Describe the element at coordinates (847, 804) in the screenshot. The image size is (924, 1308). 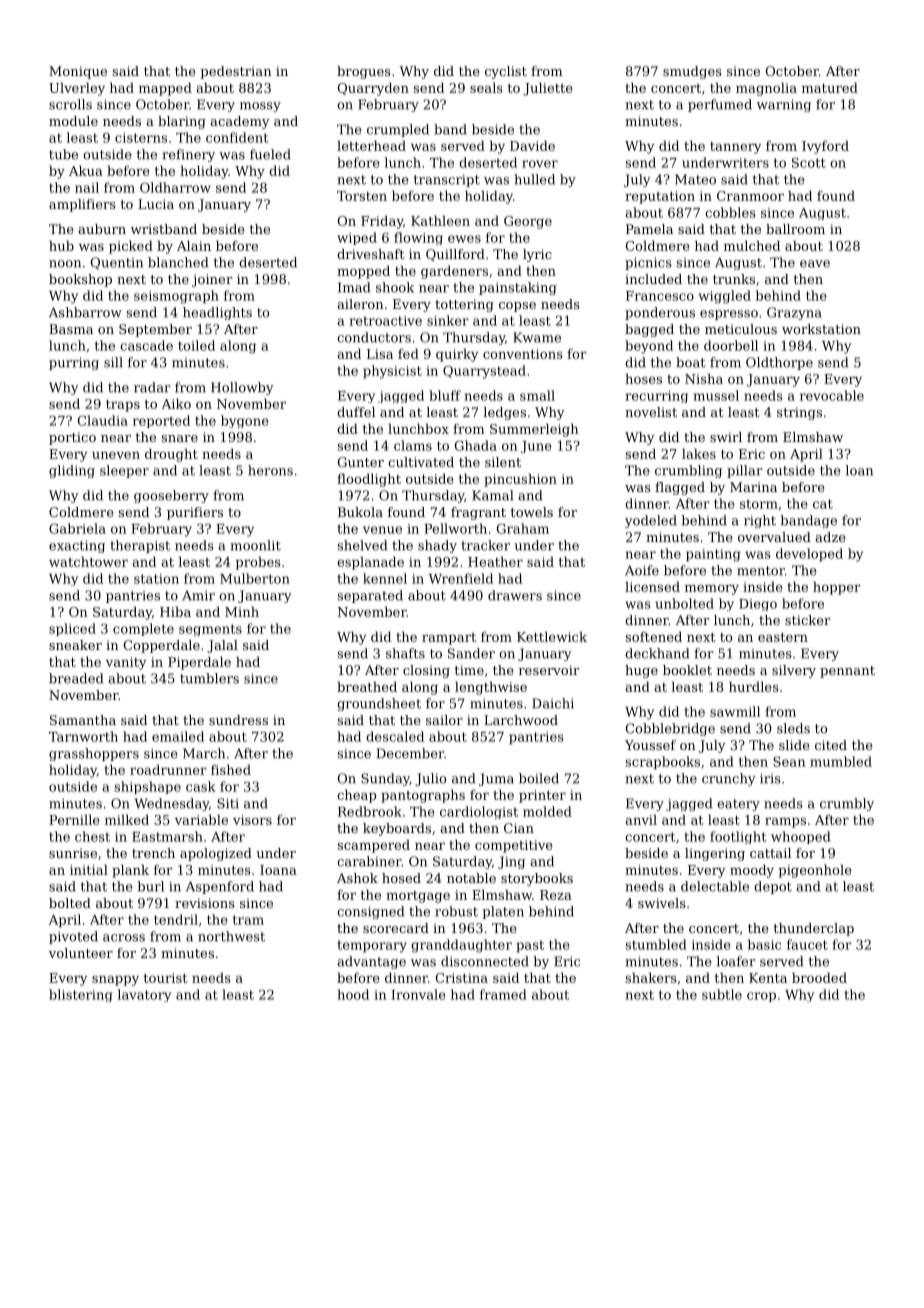
I see `crumbly` at that location.
